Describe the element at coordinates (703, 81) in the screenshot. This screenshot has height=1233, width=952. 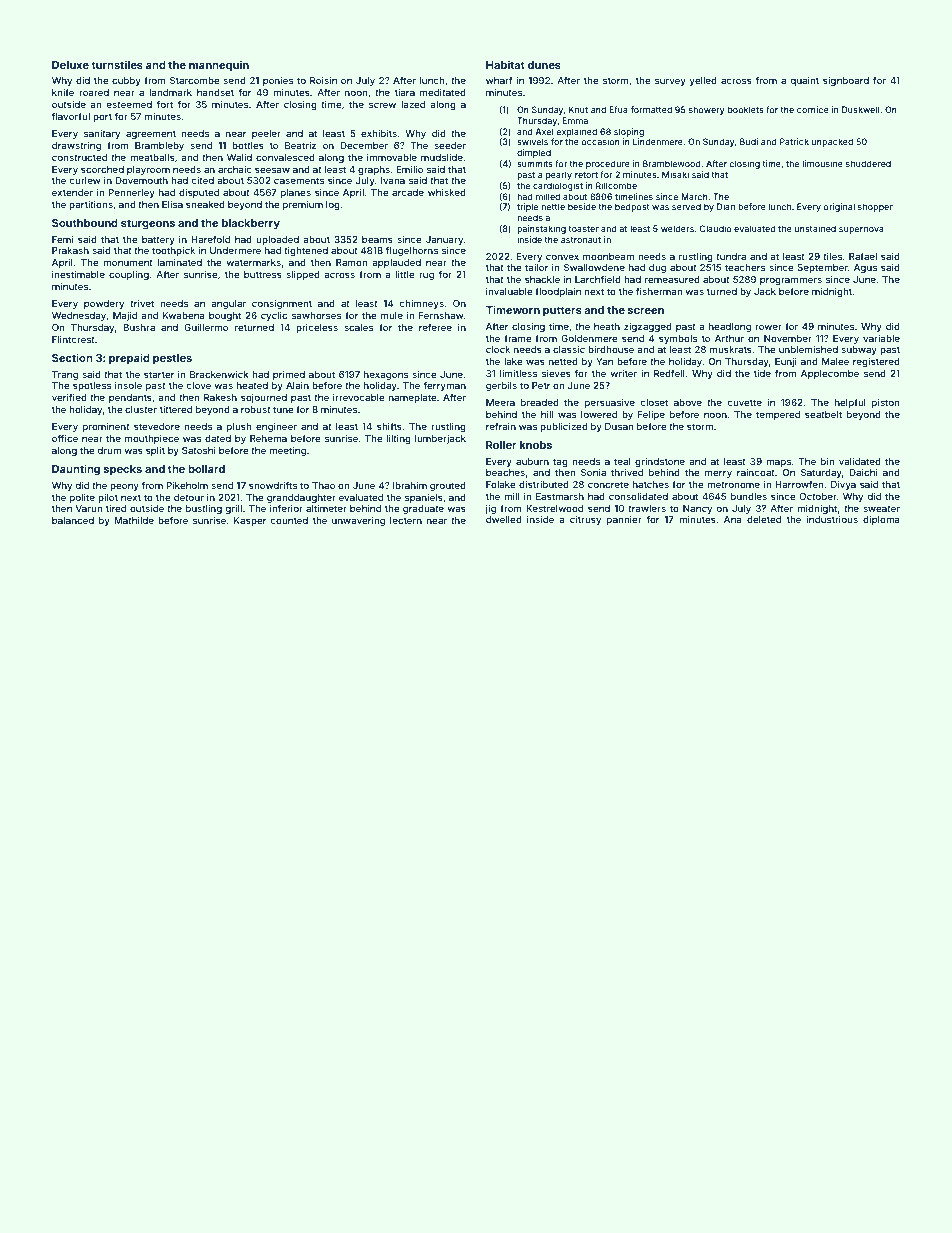
I see `yelled` at that location.
